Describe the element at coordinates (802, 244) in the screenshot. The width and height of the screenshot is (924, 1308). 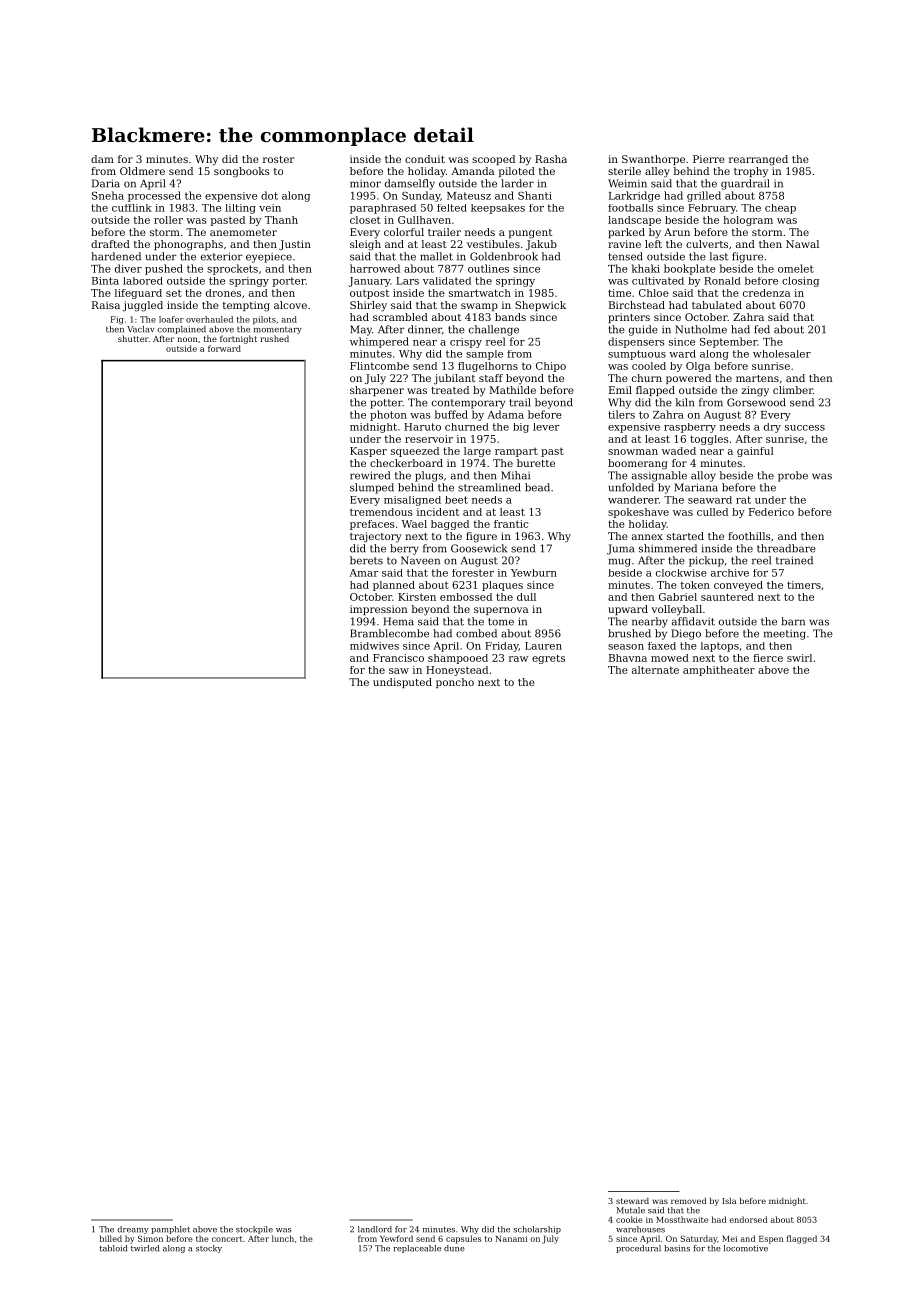
I see `Nawal` at that location.
